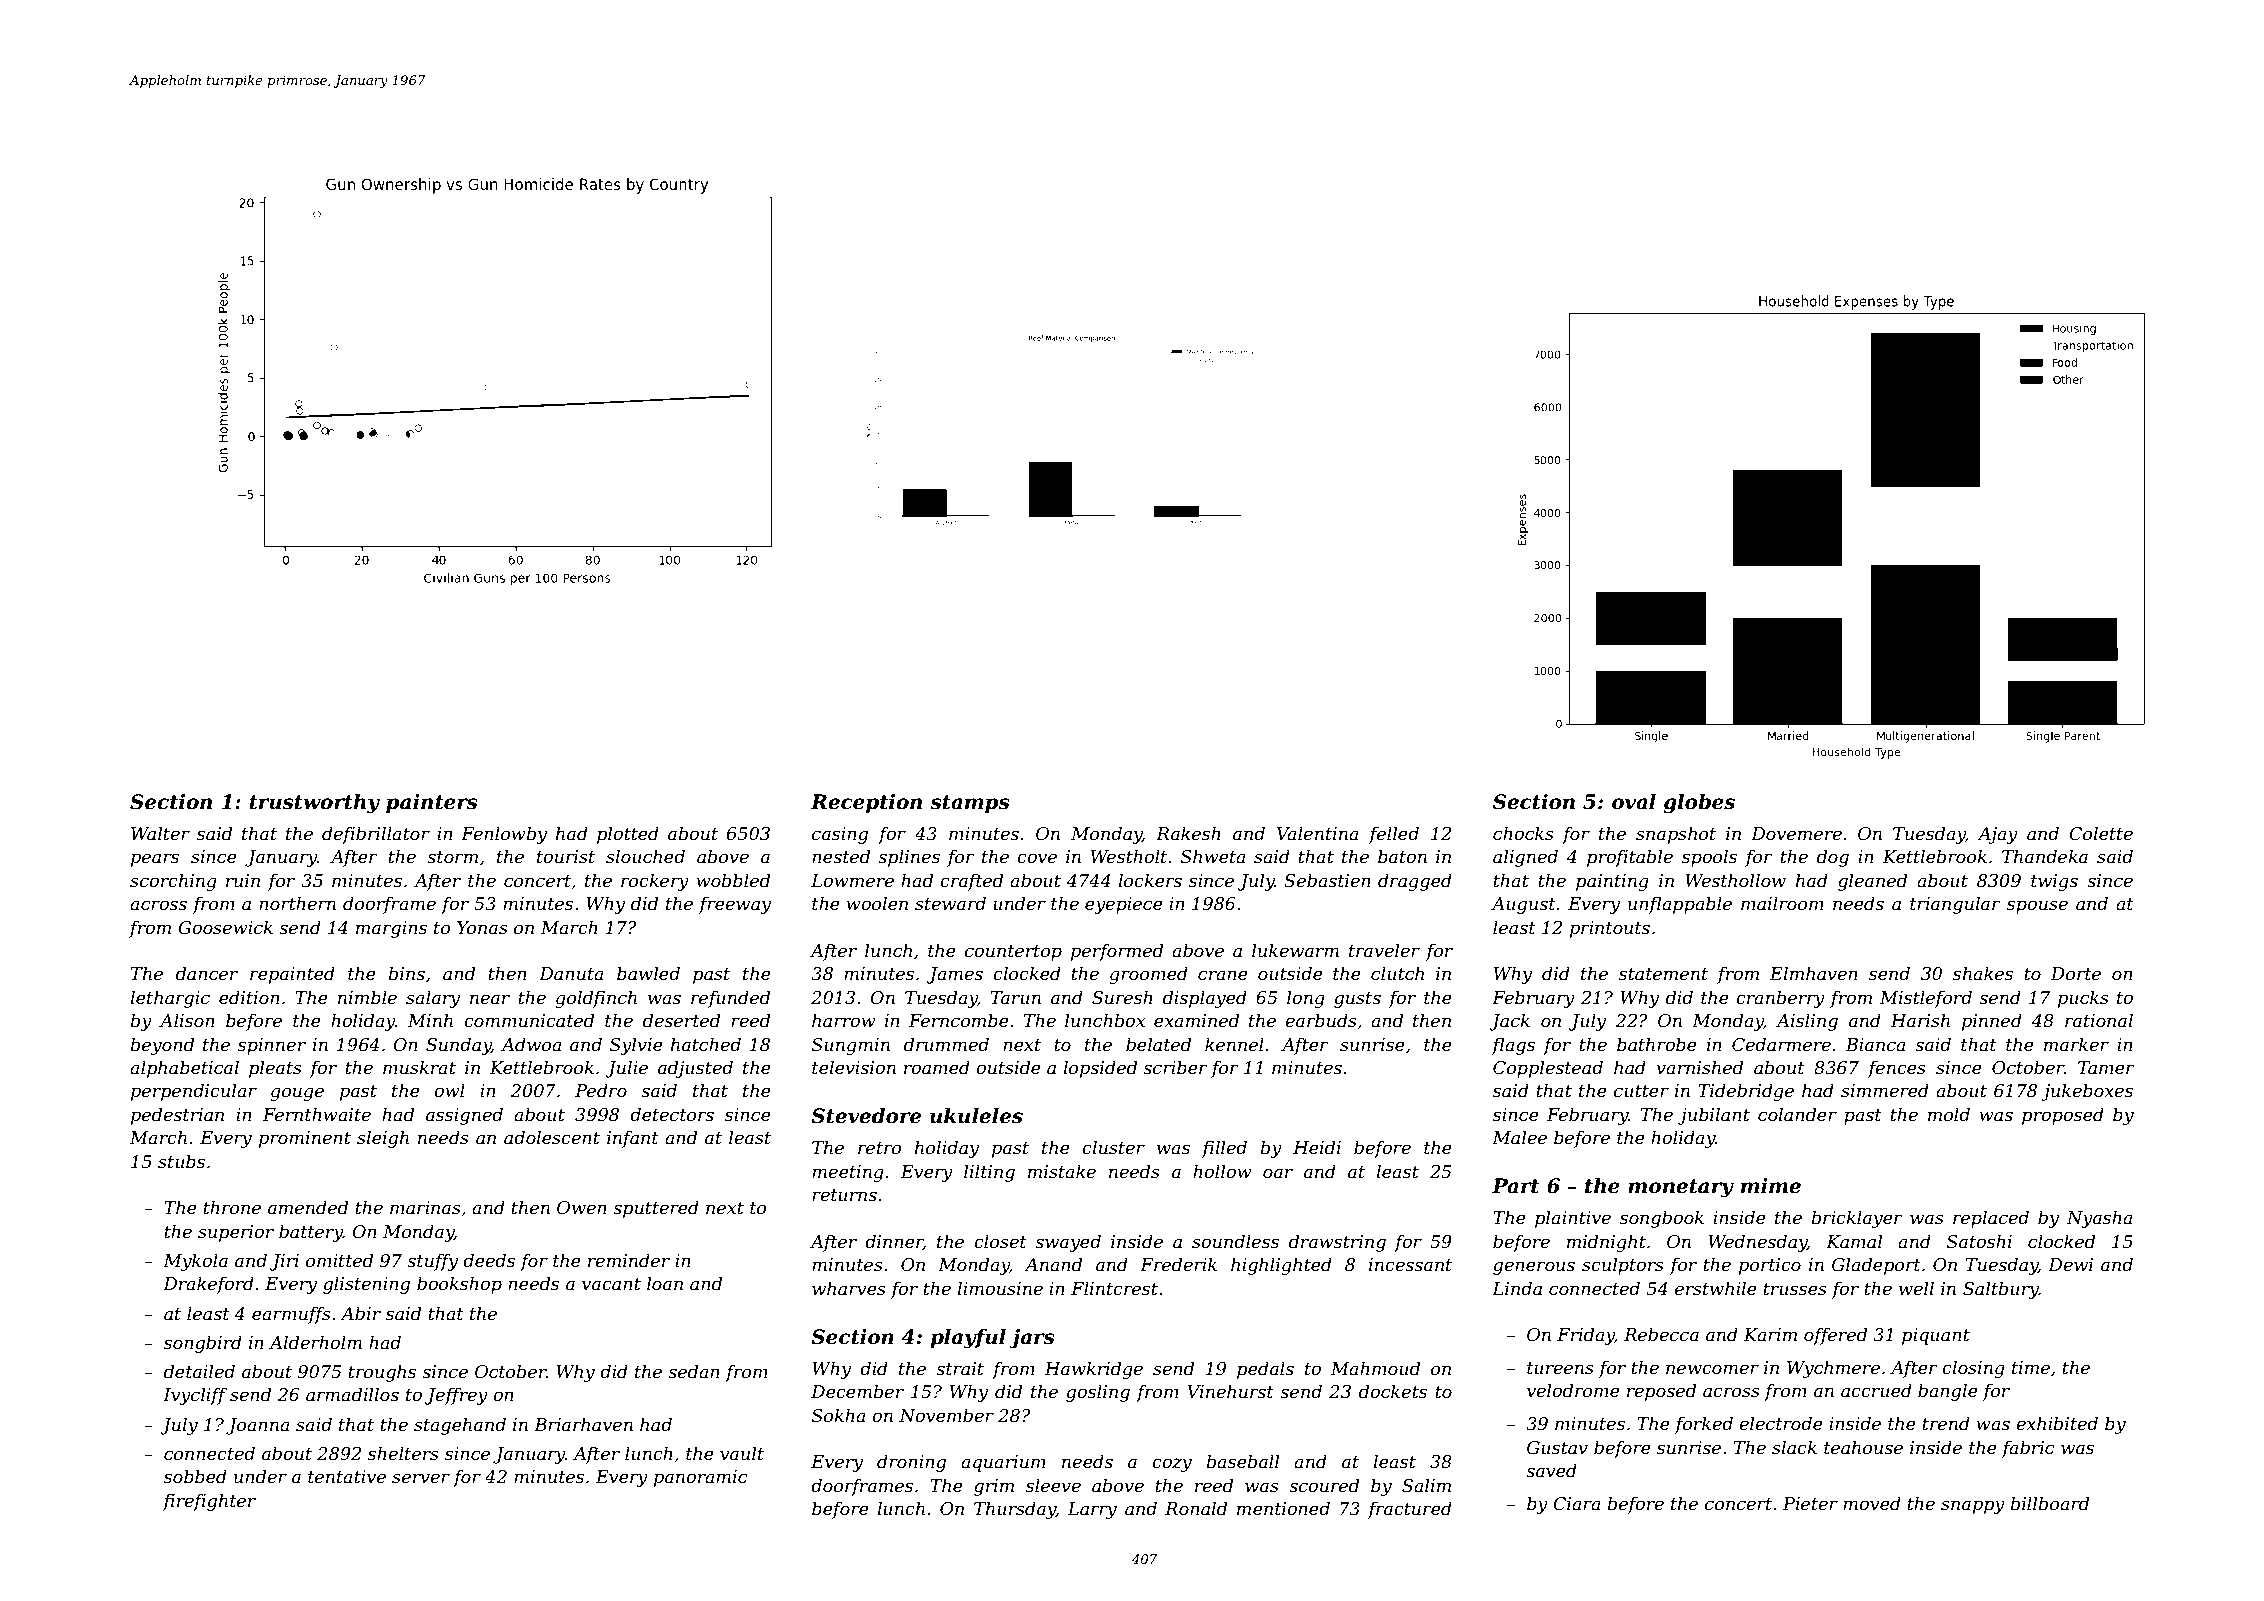 The width and height of the screenshot is (2264, 1601). I want to click on velodrome, so click(1573, 1390).
